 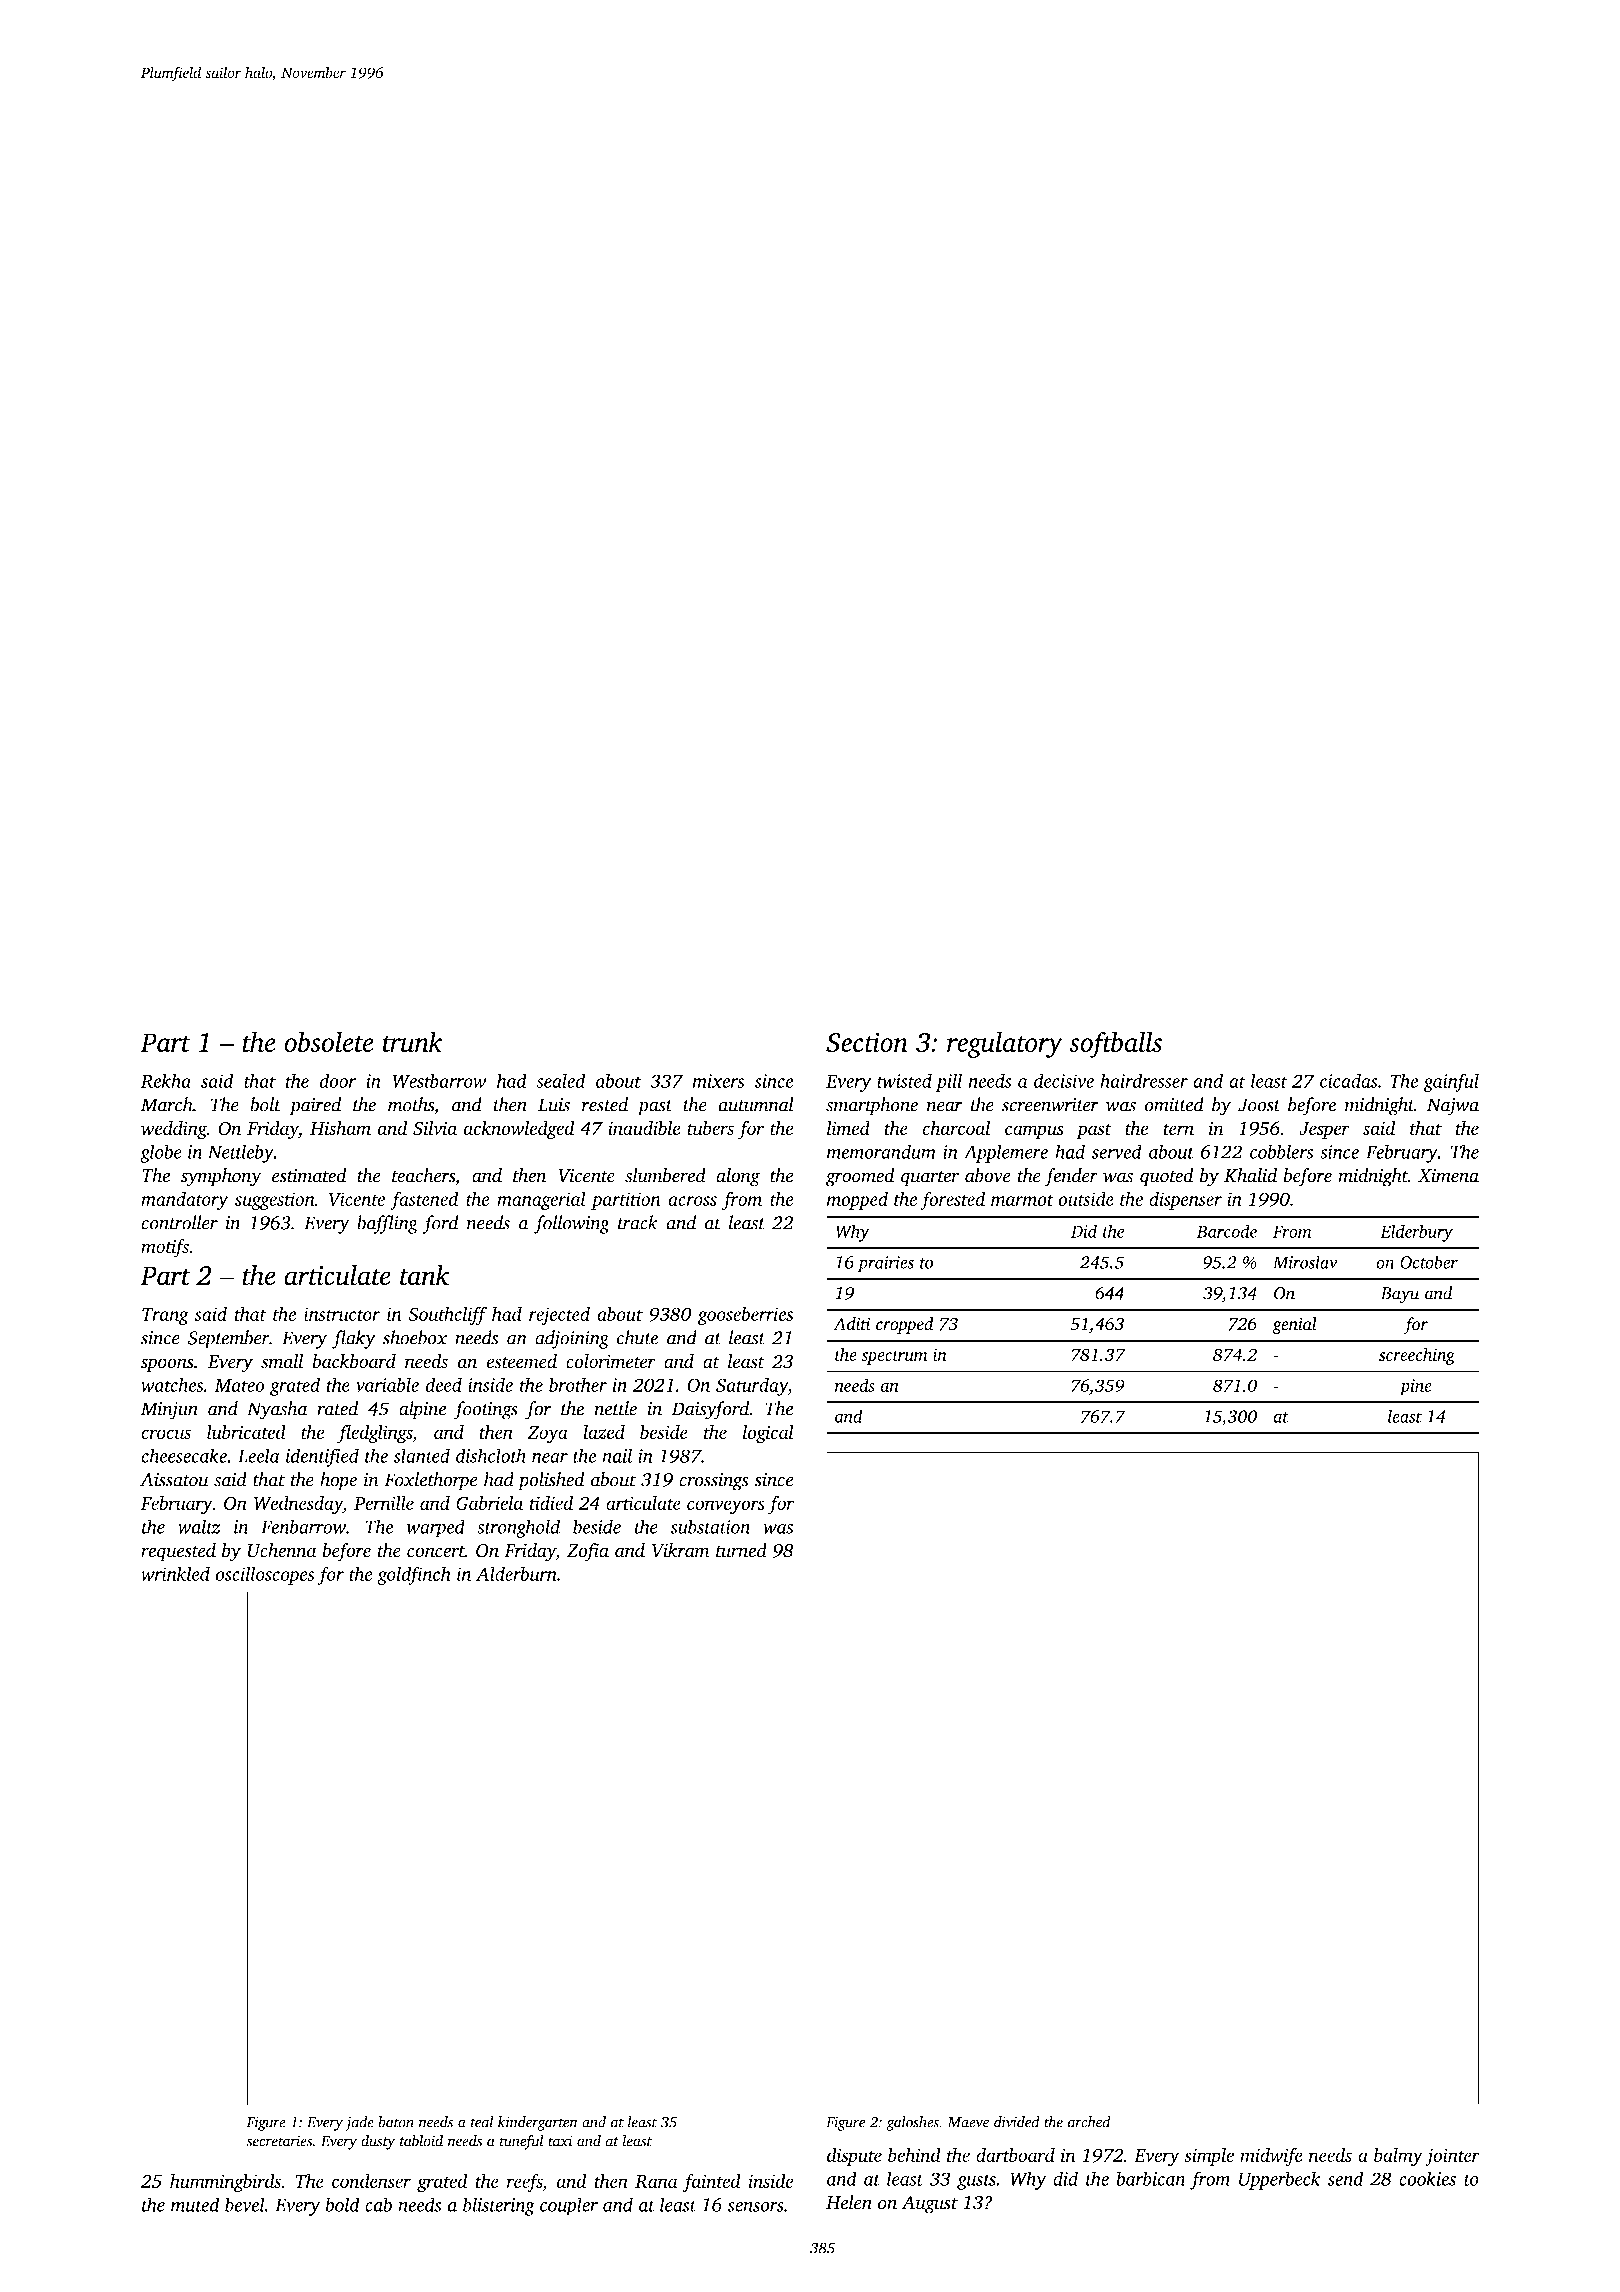 I want to click on decisive, so click(x=1064, y=1080).
